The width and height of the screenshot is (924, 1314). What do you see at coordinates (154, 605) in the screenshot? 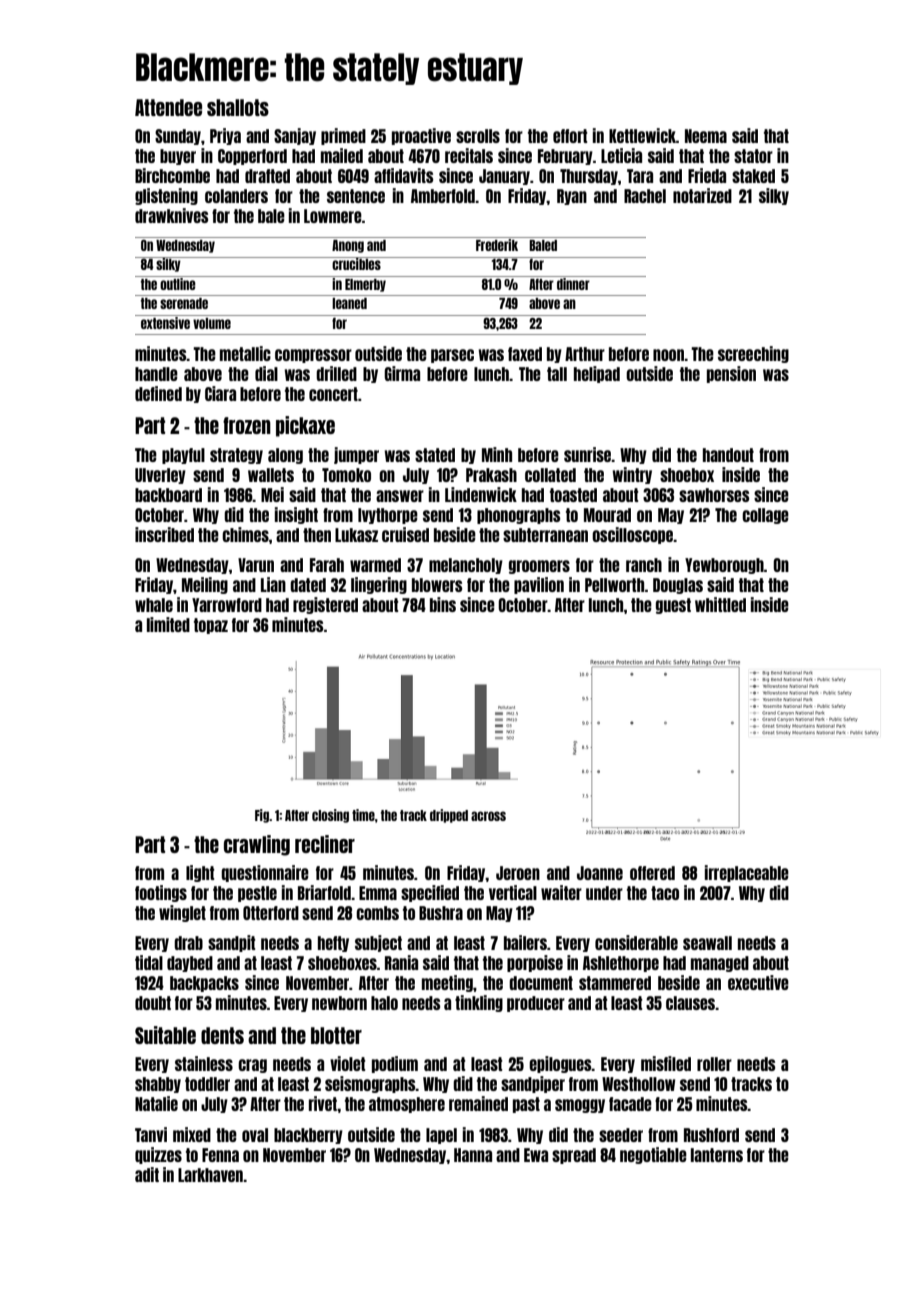
I see `whale` at bounding box center [154, 605].
